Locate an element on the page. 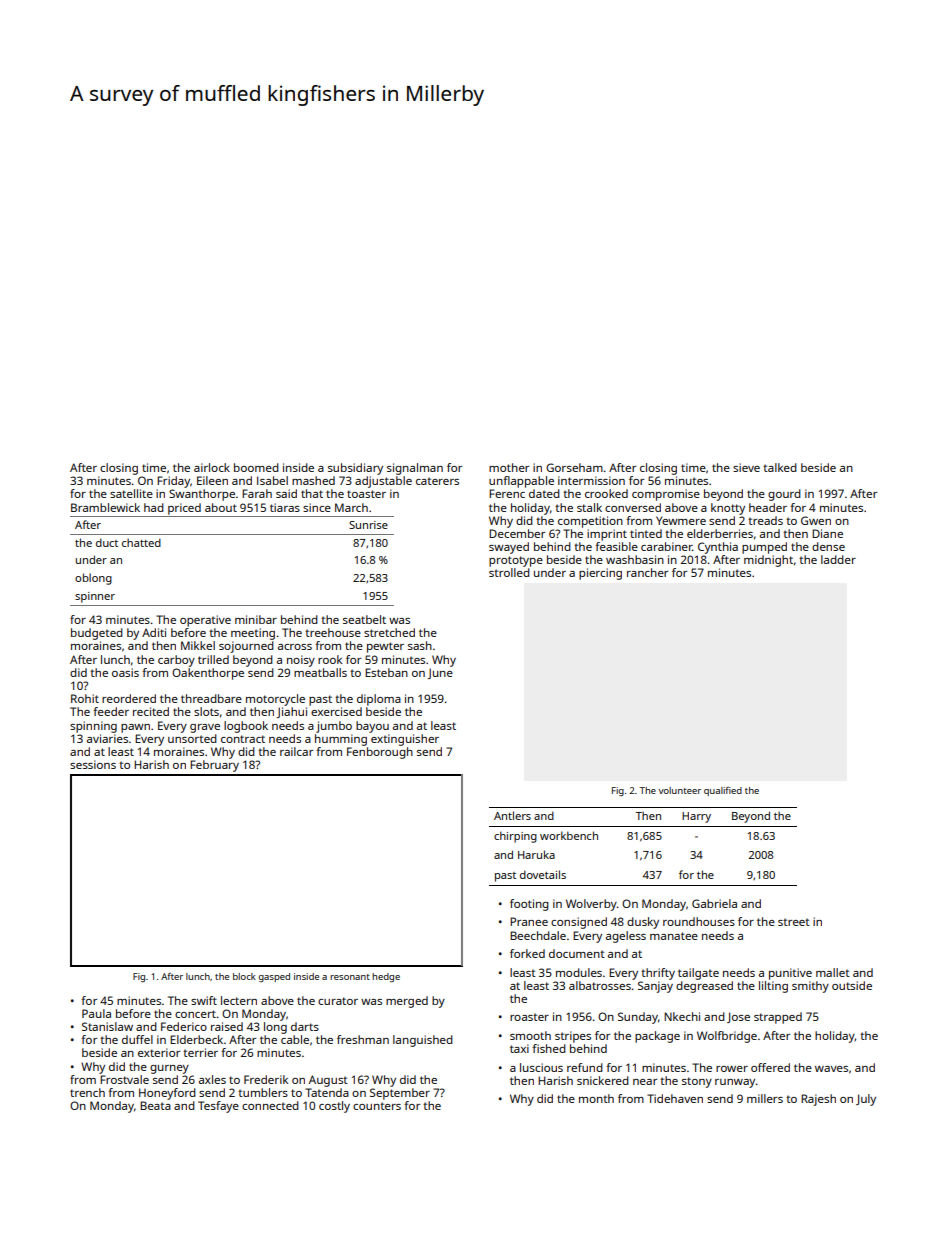 This document has height=1233, width=952. sessions is located at coordinates (93, 764).
